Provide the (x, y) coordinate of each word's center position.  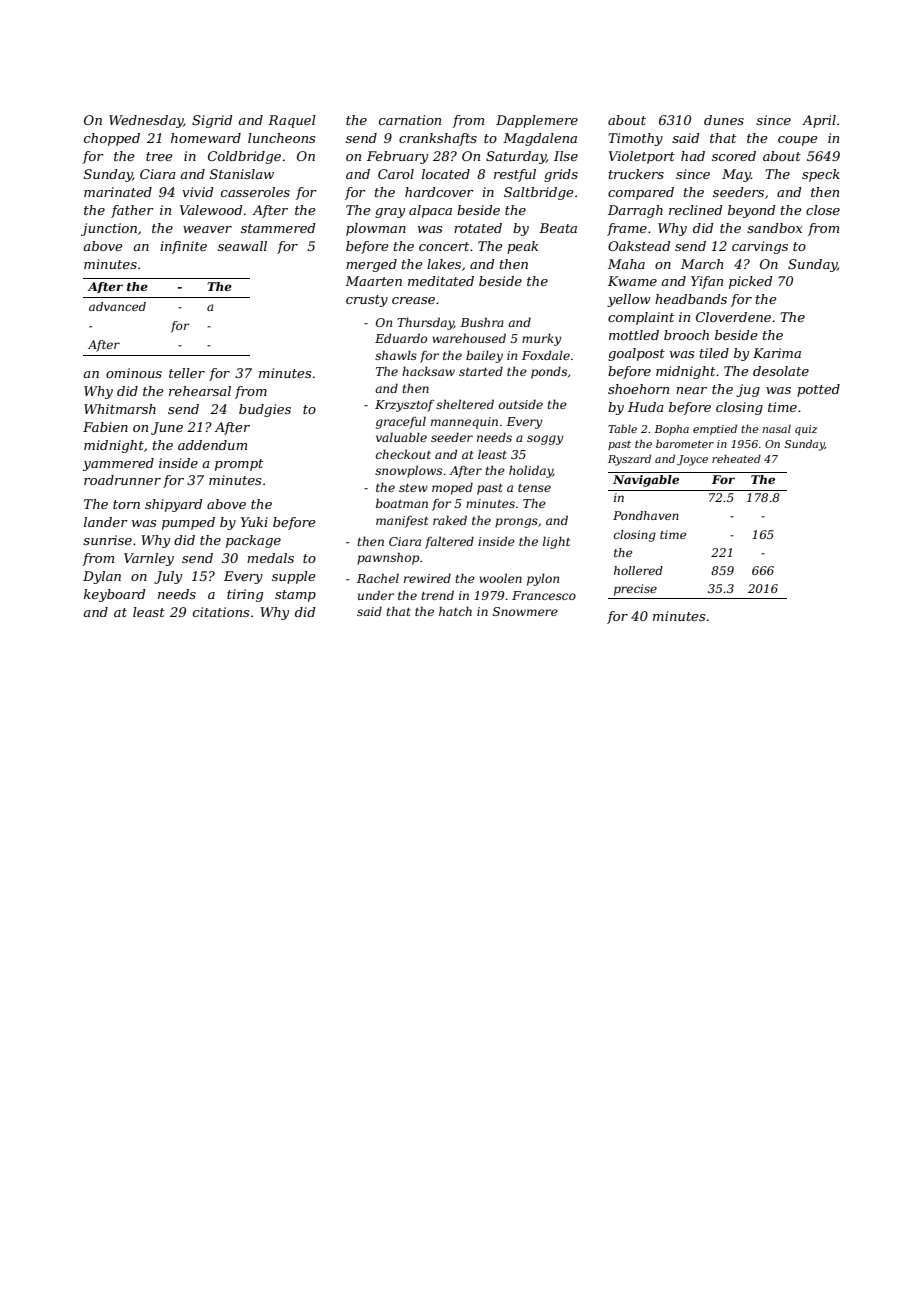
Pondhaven (646, 515)
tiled (714, 353)
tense (534, 488)
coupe (798, 141)
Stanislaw (242, 174)
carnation (410, 120)
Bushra (482, 322)
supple (294, 577)
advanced (117, 306)
